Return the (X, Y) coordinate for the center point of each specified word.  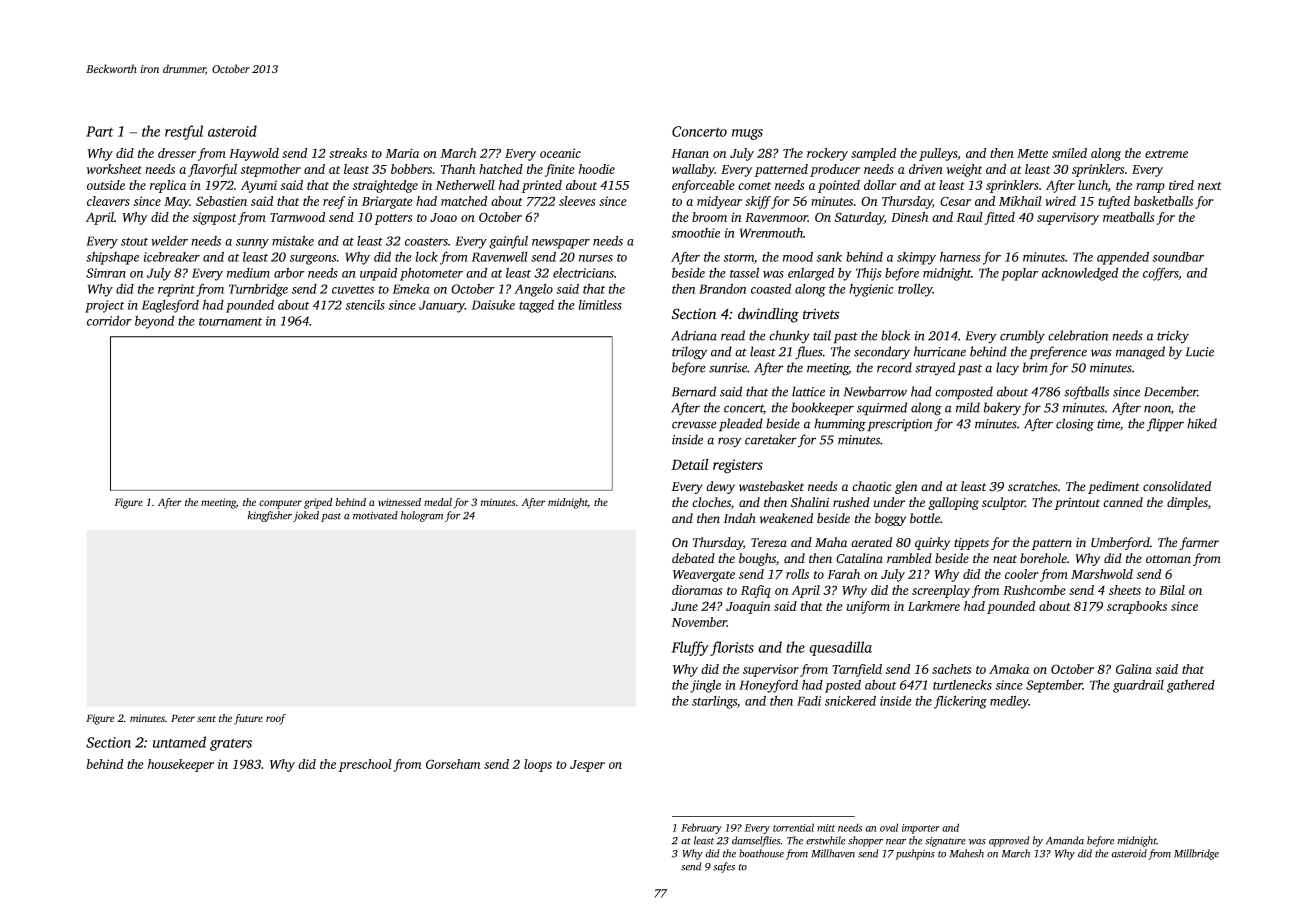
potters (393, 219)
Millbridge (1196, 854)
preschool (365, 765)
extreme (1166, 154)
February (701, 828)
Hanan (690, 153)
